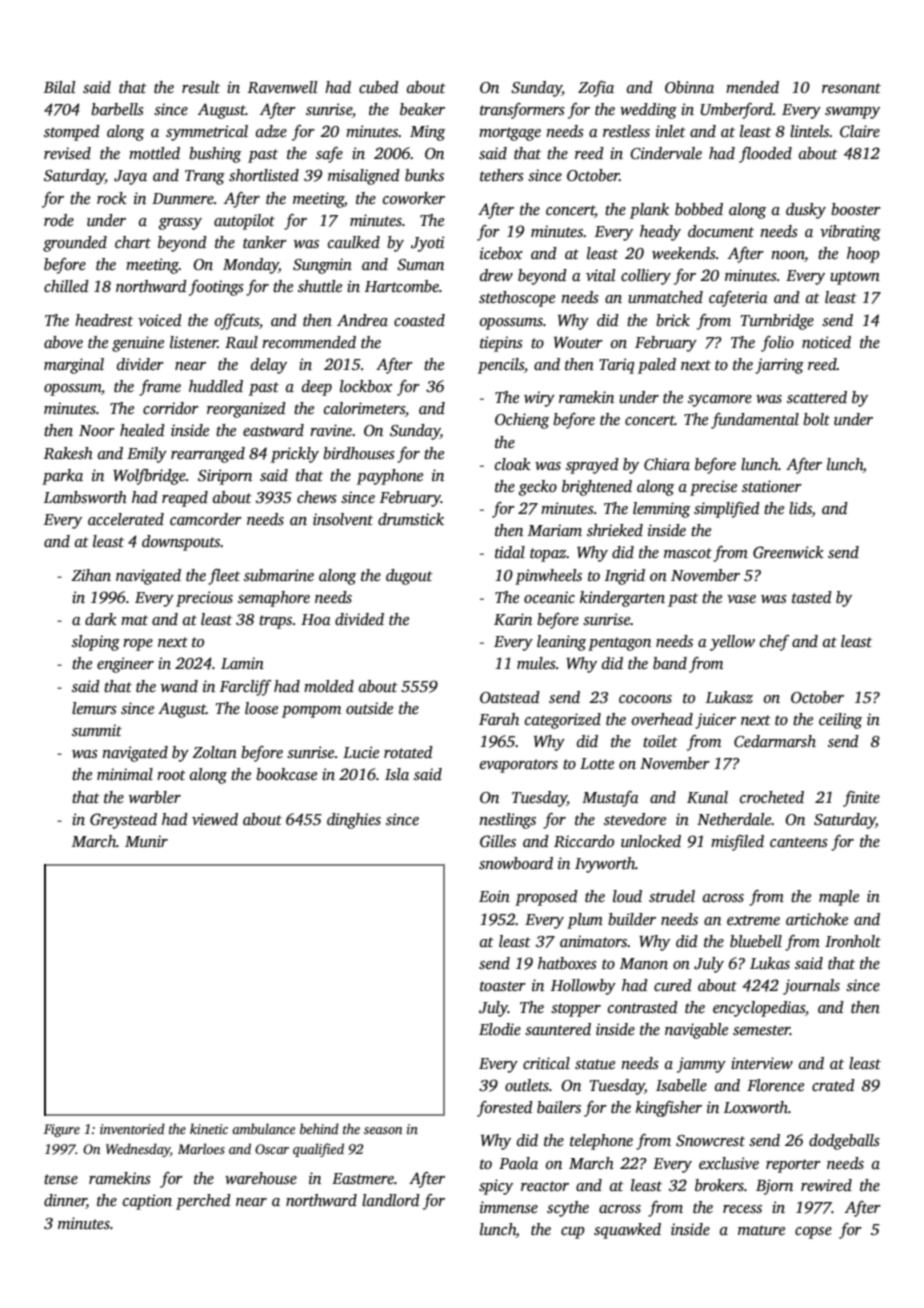  Describe the element at coordinates (91, 575) in the screenshot. I see `Zihan` at that location.
